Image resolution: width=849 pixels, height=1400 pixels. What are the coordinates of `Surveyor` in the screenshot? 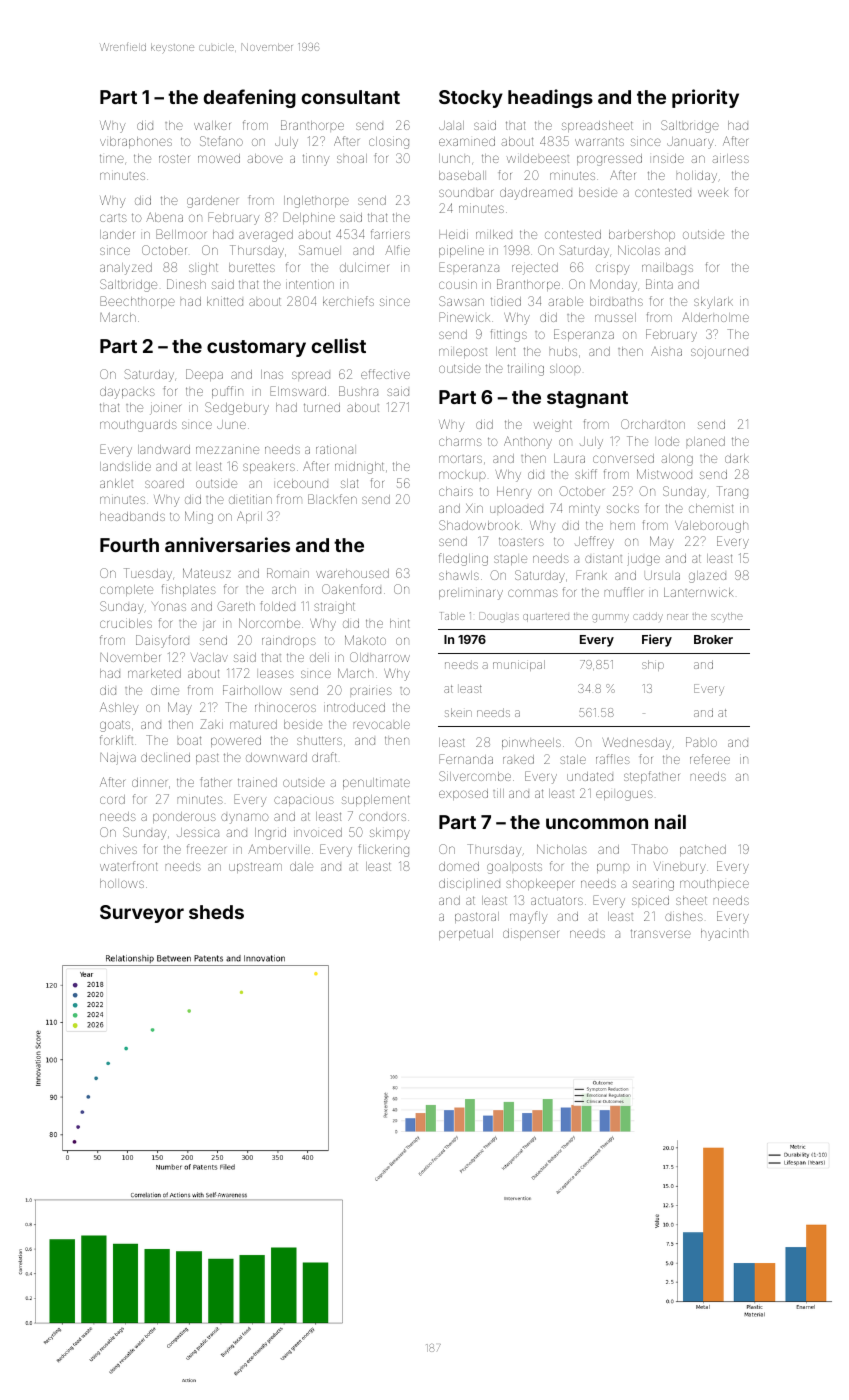 It's located at (142, 914).
